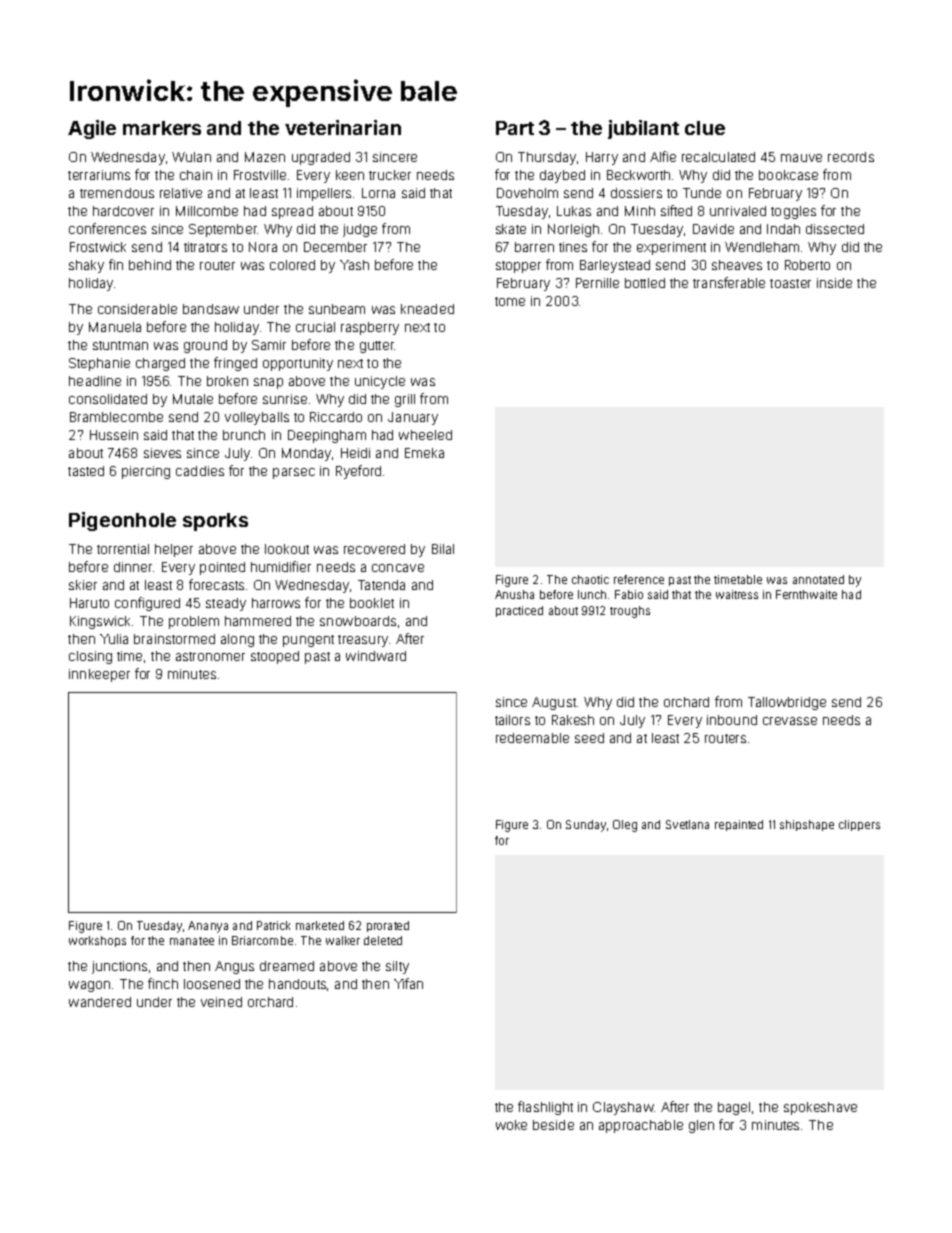 This page has height=1233, width=952. I want to click on sheaves, so click(737, 265).
